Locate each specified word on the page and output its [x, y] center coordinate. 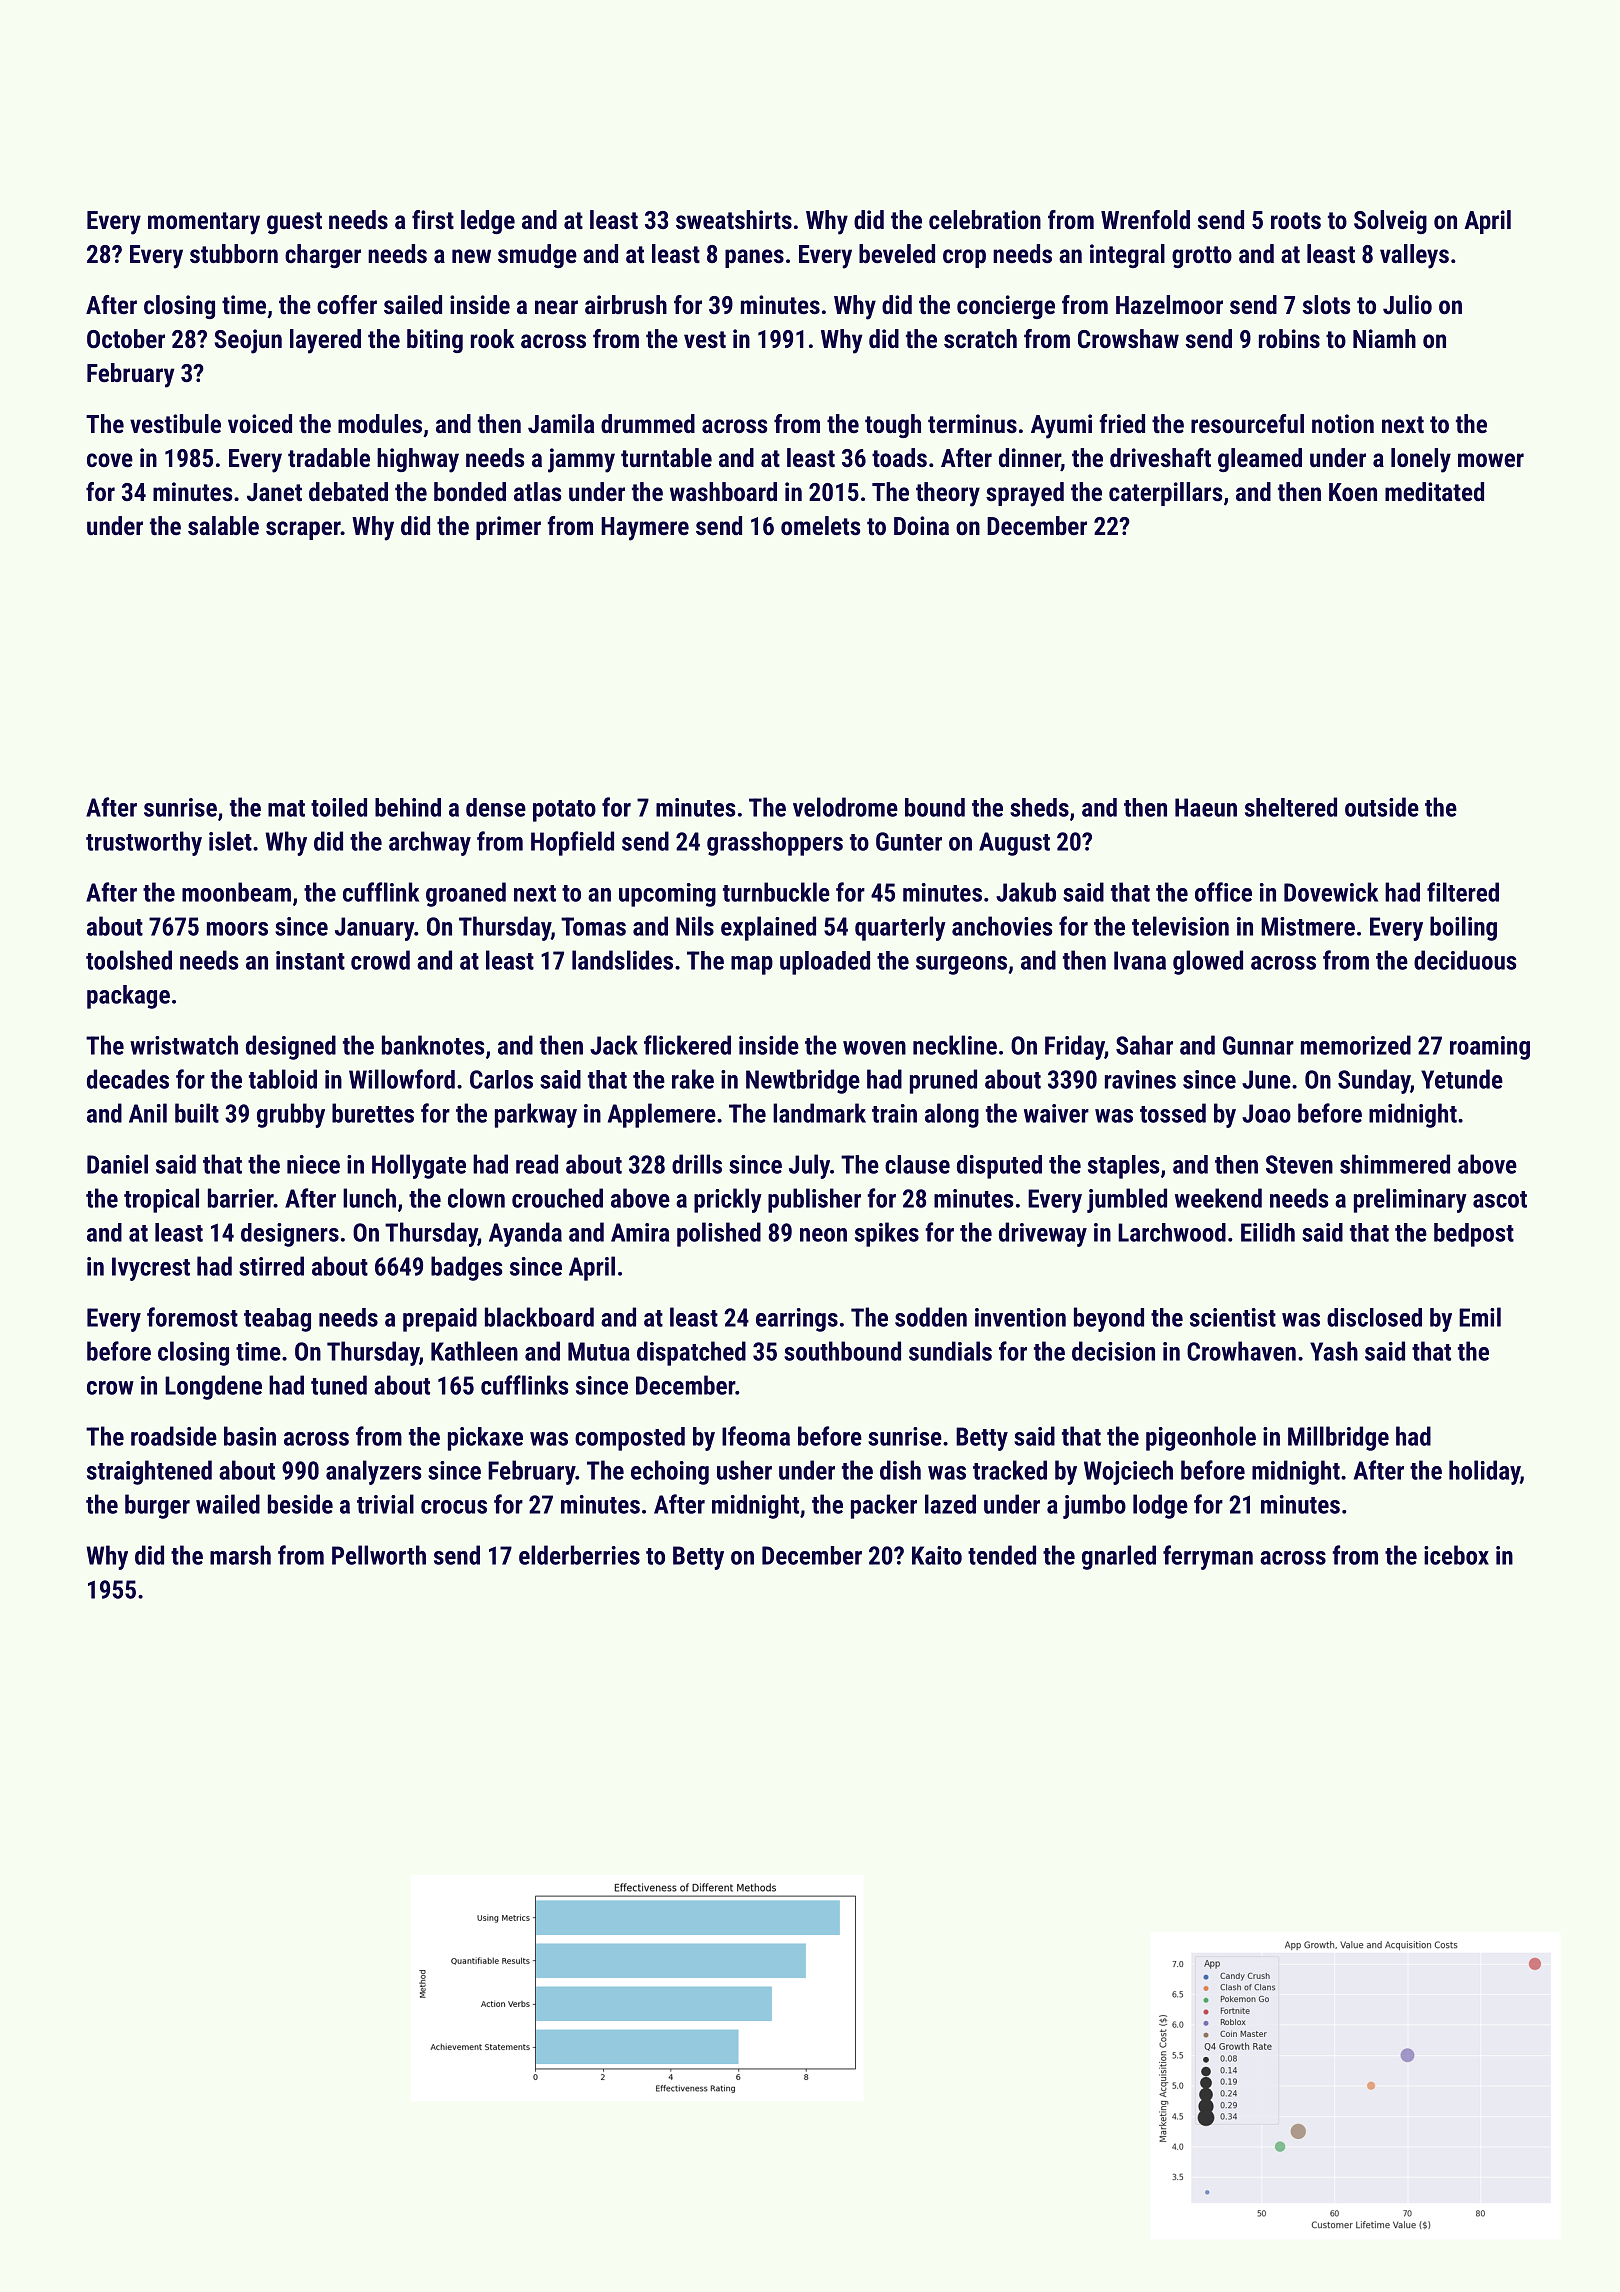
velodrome [845, 807]
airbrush [626, 304]
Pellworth [379, 1555]
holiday [1484, 1472]
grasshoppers [775, 843]
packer [884, 1506]
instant [310, 960]
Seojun [248, 341]
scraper [303, 530]
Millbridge [1338, 1438]
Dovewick [1331, 892]
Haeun [1206, 807]
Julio [1407, 304]
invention [1020, 1317]
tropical [161, 1200]
